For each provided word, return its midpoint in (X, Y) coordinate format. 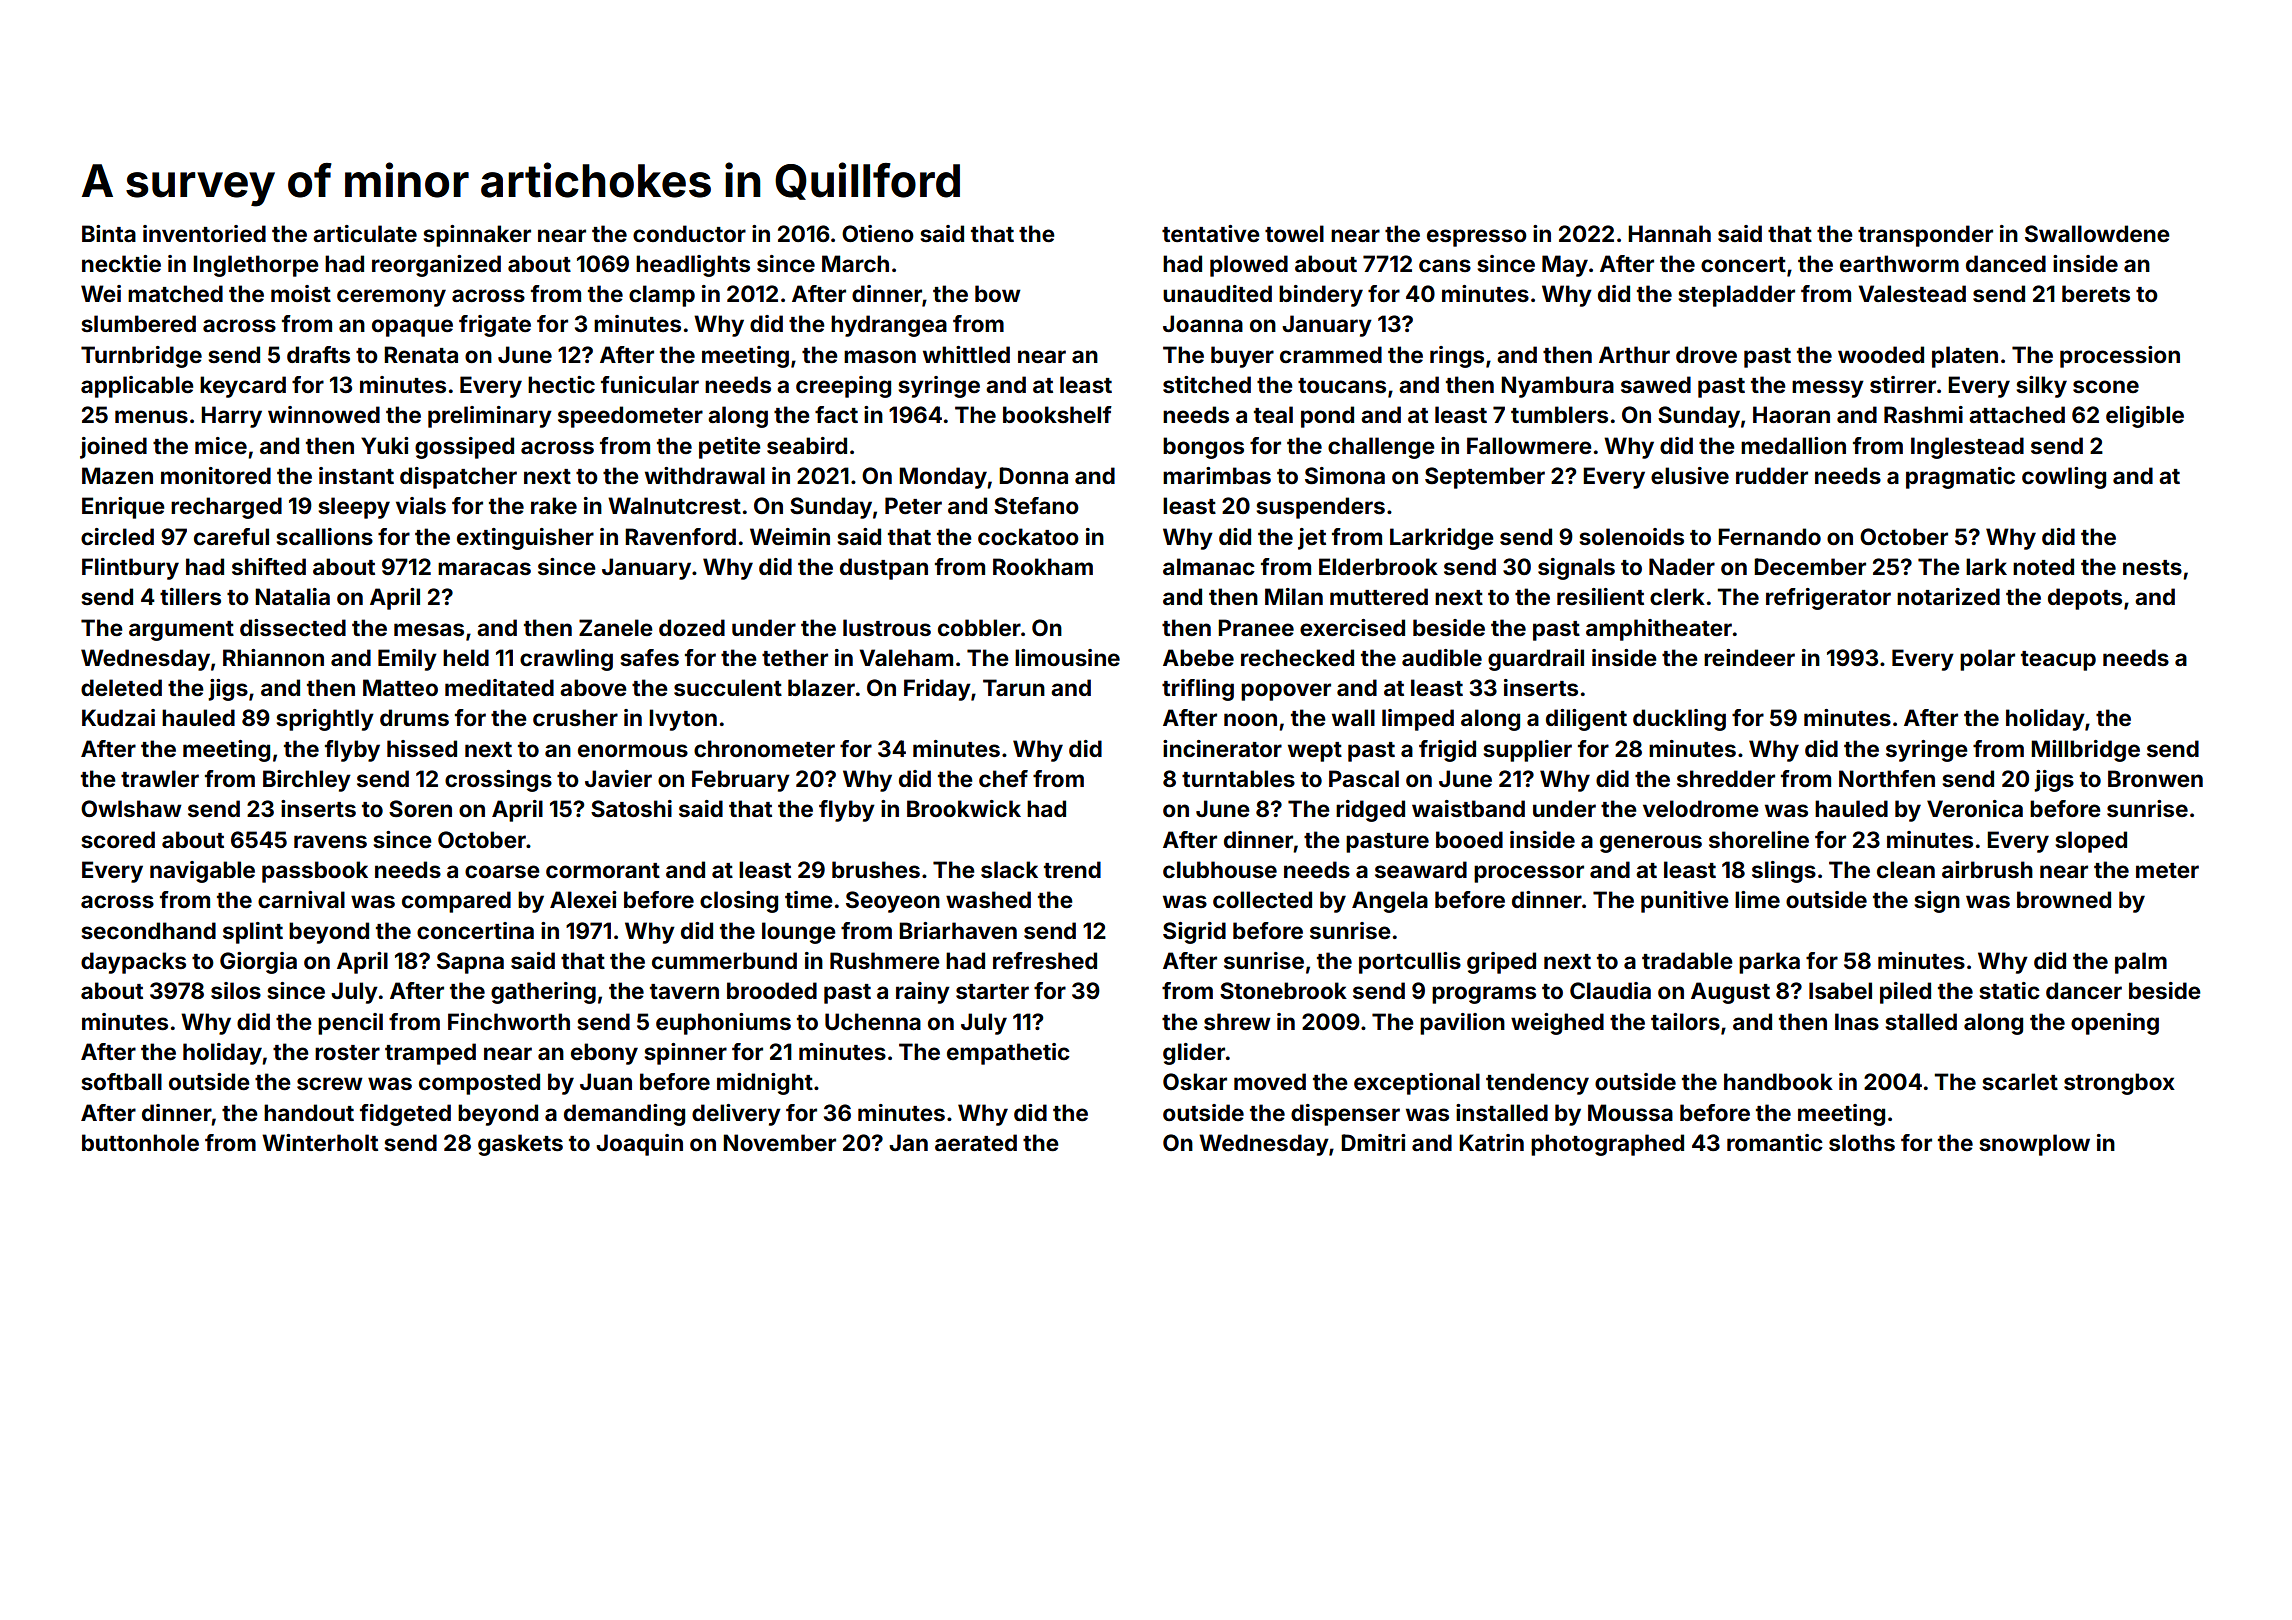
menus (151, 416)
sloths (1862, 1142)
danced (2006, 263)
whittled (966, 354)
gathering (543, 993)
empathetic (1008, 1054)
